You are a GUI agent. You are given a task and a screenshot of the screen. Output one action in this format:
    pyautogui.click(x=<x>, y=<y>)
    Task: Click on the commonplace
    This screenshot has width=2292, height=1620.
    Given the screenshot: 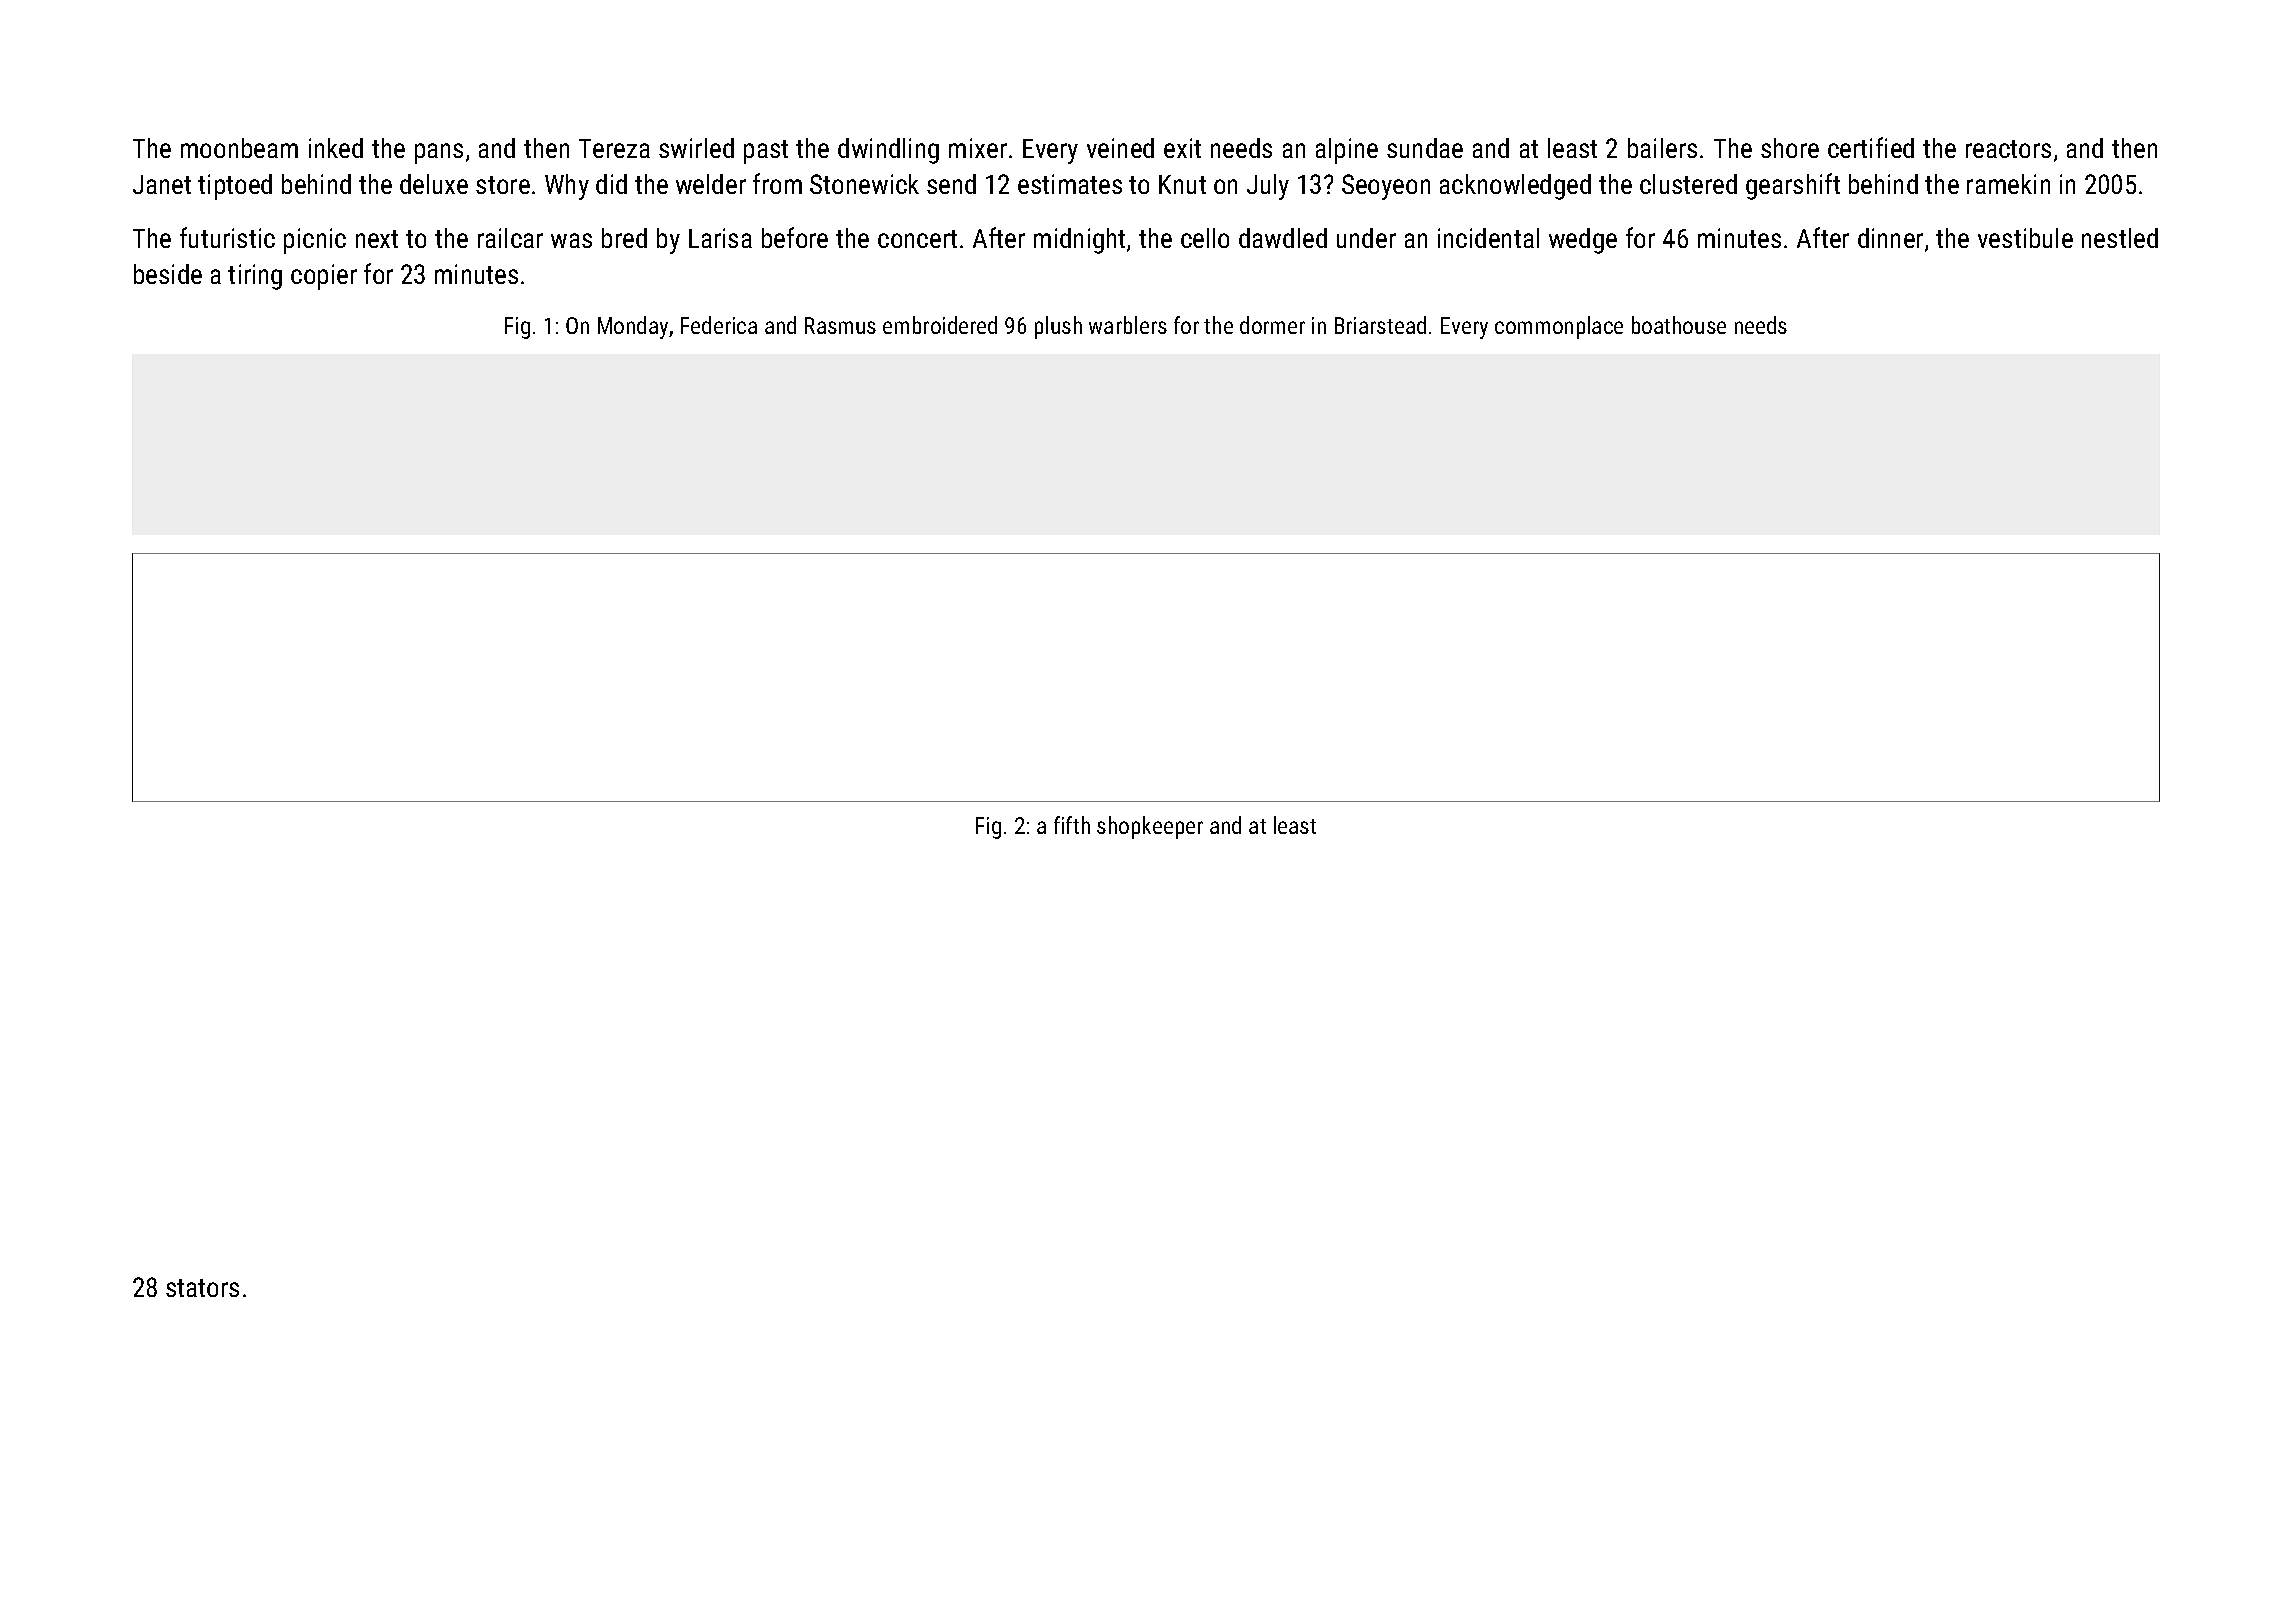 What is the action you would take?
    pyautogui.click(x=1559, y=327)
